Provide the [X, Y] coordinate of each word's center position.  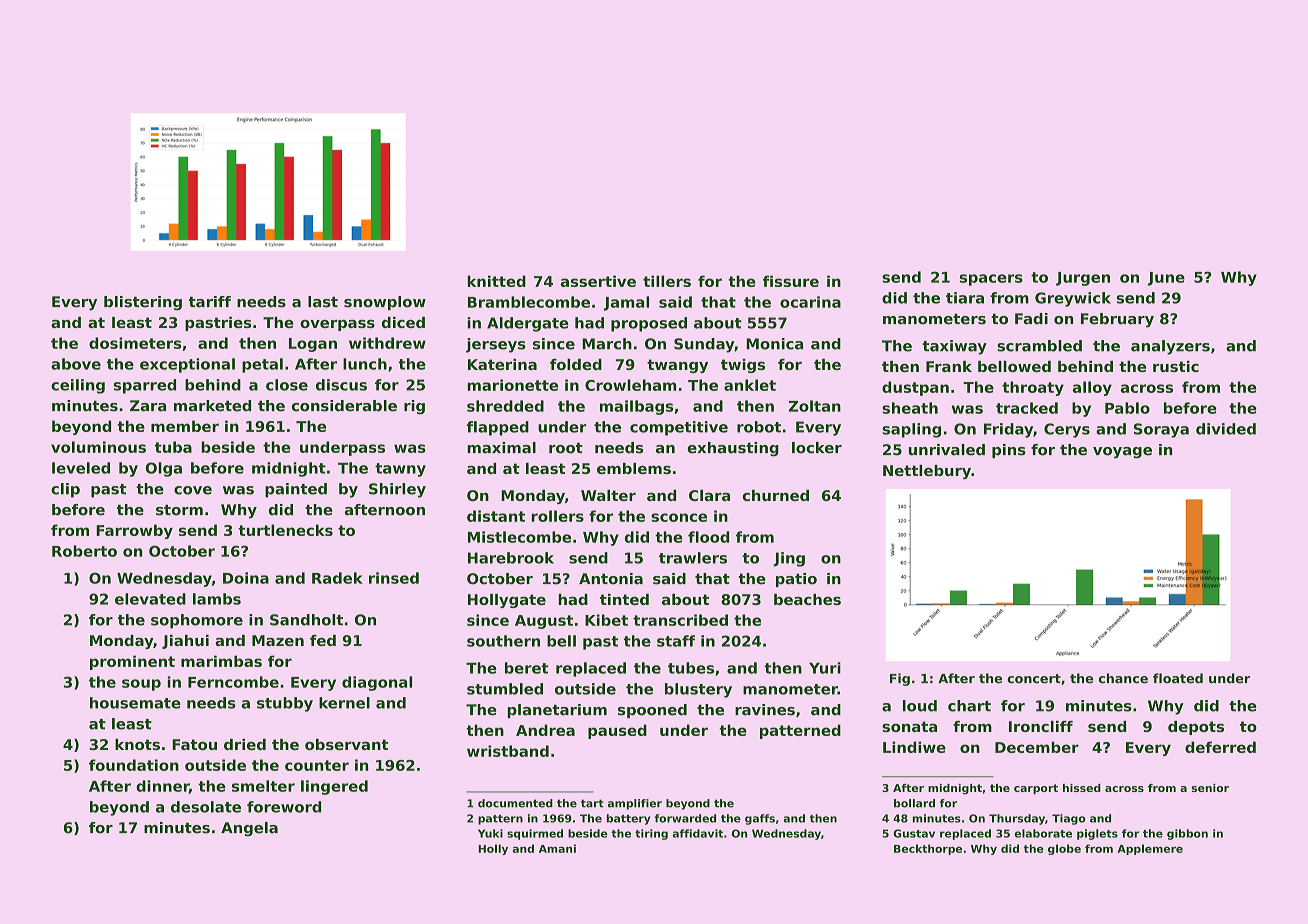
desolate [206, 807]
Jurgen [1083, 279]
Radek [337, 578]
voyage [1122, 453]
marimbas [221, 661]
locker [817, 448]
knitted [496, 281]
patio [796, 580]
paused [617, 731]
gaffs [760, 819]
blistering [143, 303]
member [185, 426]
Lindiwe [914, 747]
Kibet [606, 620]
